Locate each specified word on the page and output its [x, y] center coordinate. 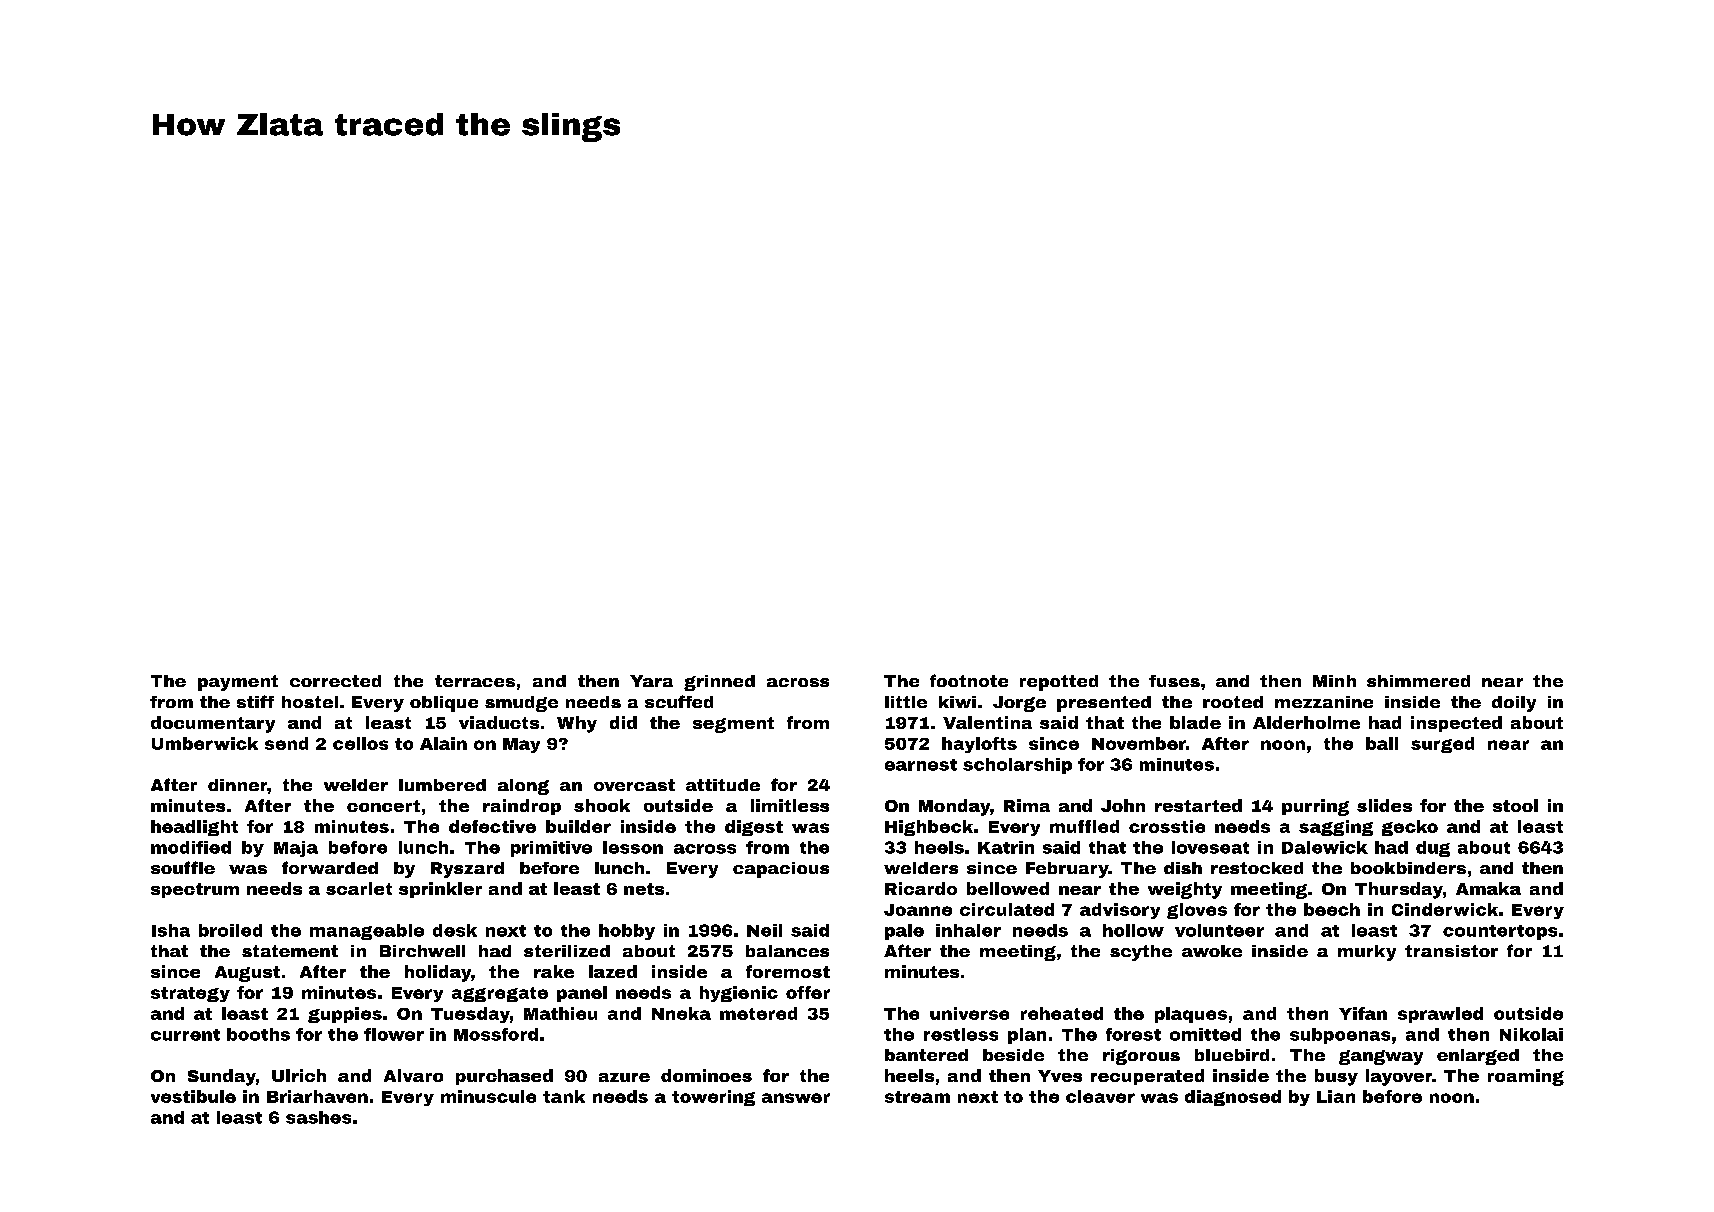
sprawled [1440, 1015]
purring [1315, 807]
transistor [1451, 951]
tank [564, 1096]
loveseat [1210, 847]
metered [758, 1013]
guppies [345, 1015]
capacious [781, 870]
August [247, 974]
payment [238, 683]
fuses [1174, 681]
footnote [969, 680]
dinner [237, 785]
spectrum [195, 890]
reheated [1062, 1013]
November [1139, 743]
